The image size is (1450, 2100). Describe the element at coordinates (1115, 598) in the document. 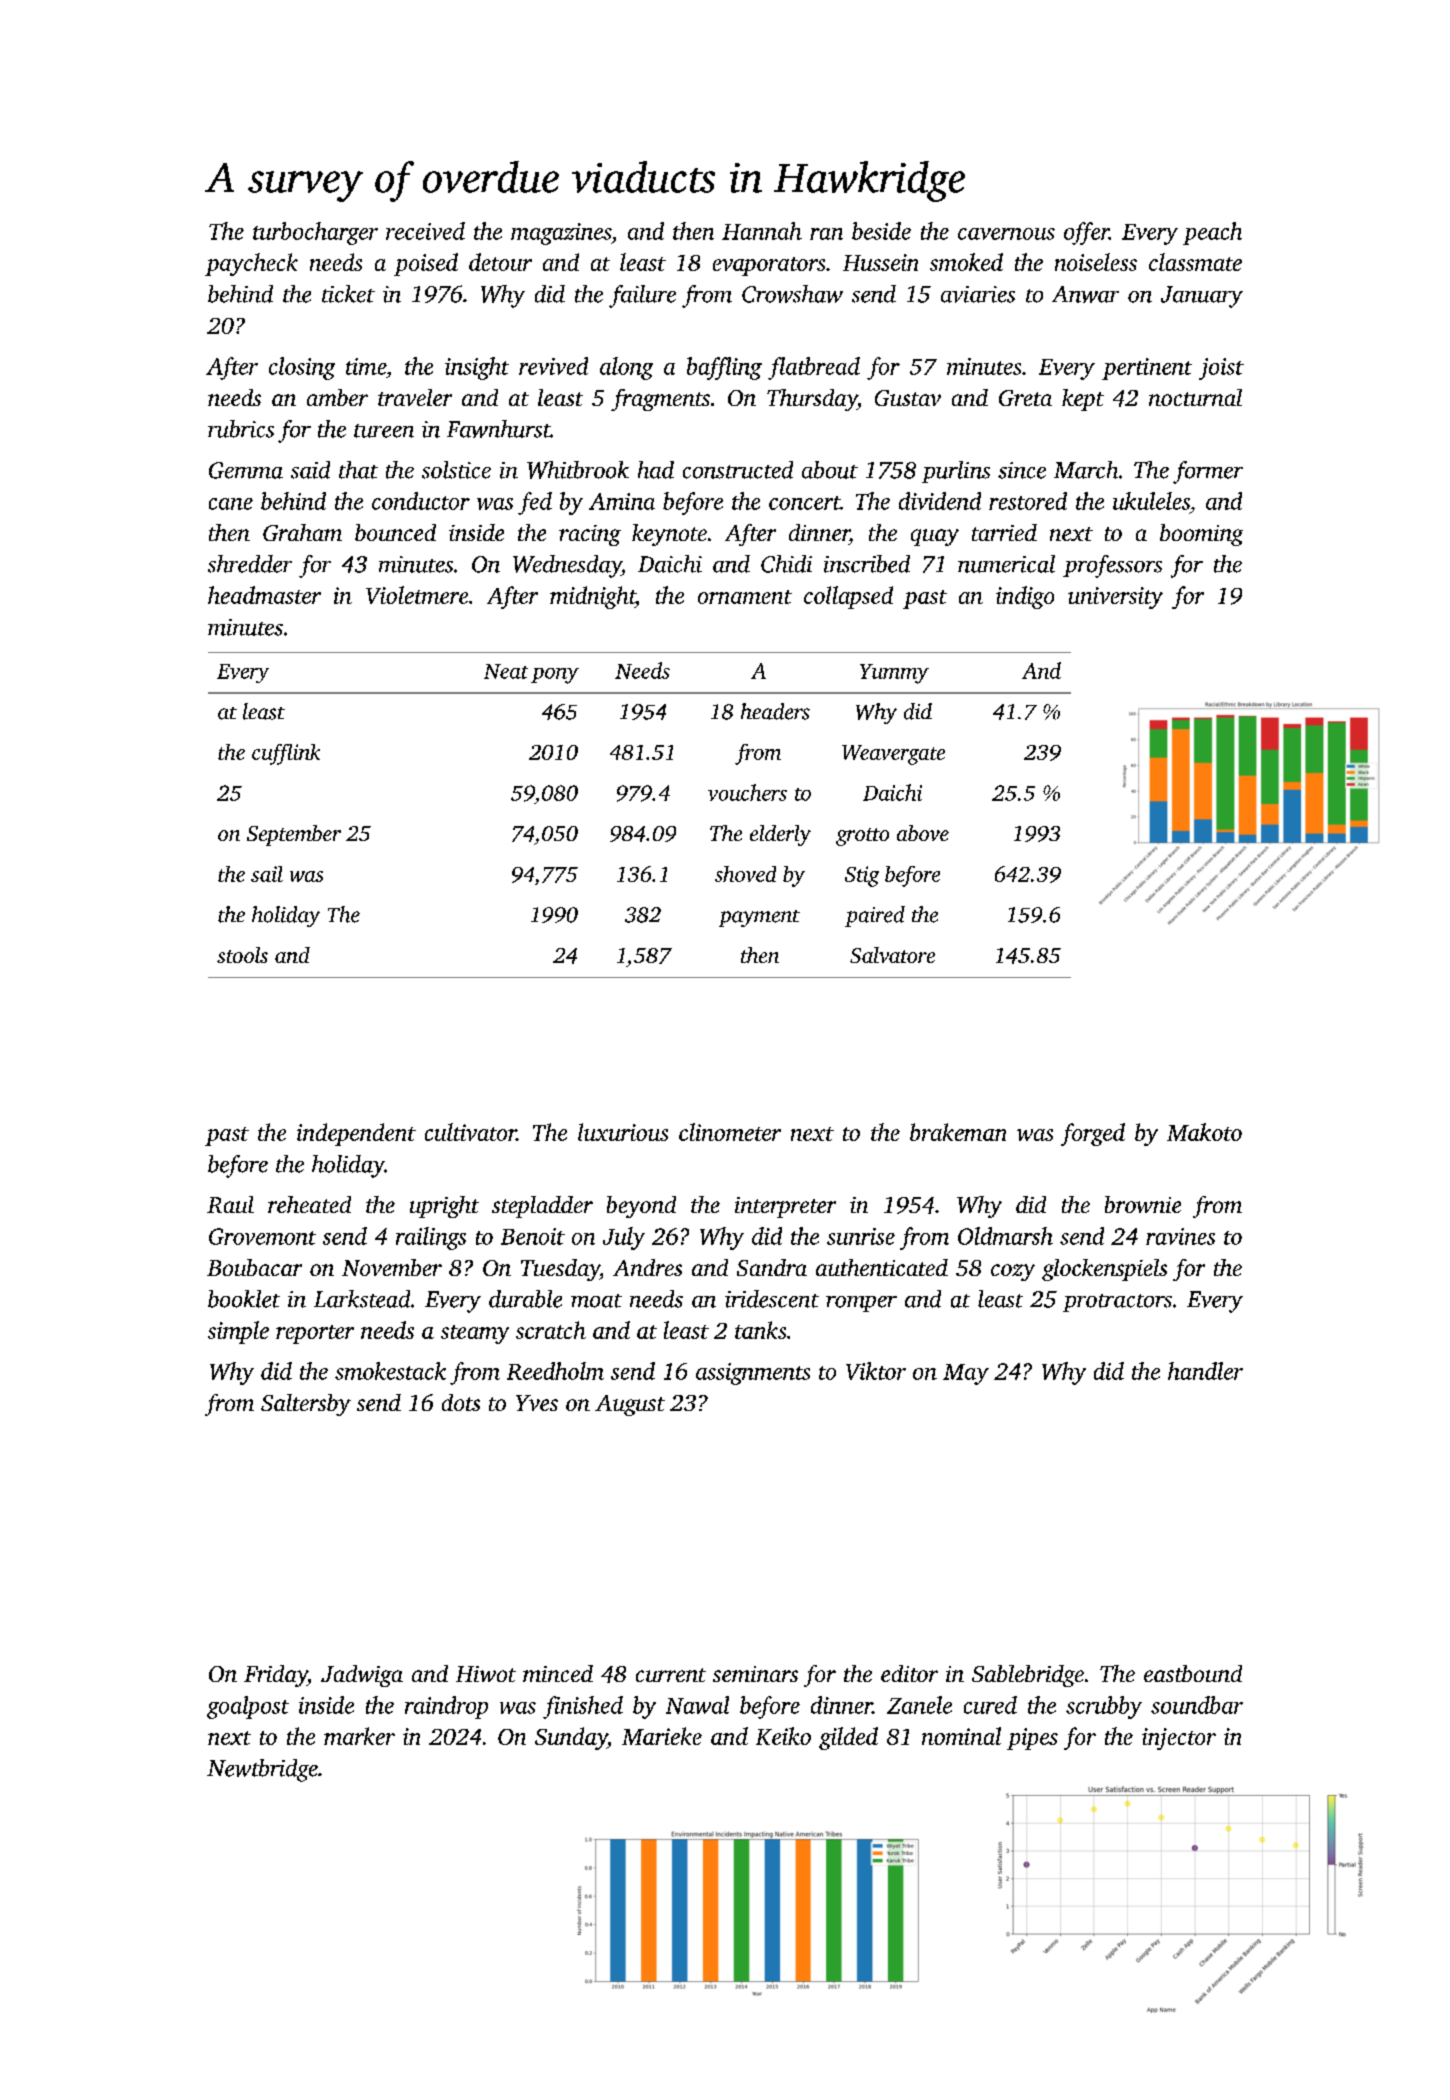

I see `university` at that location.
